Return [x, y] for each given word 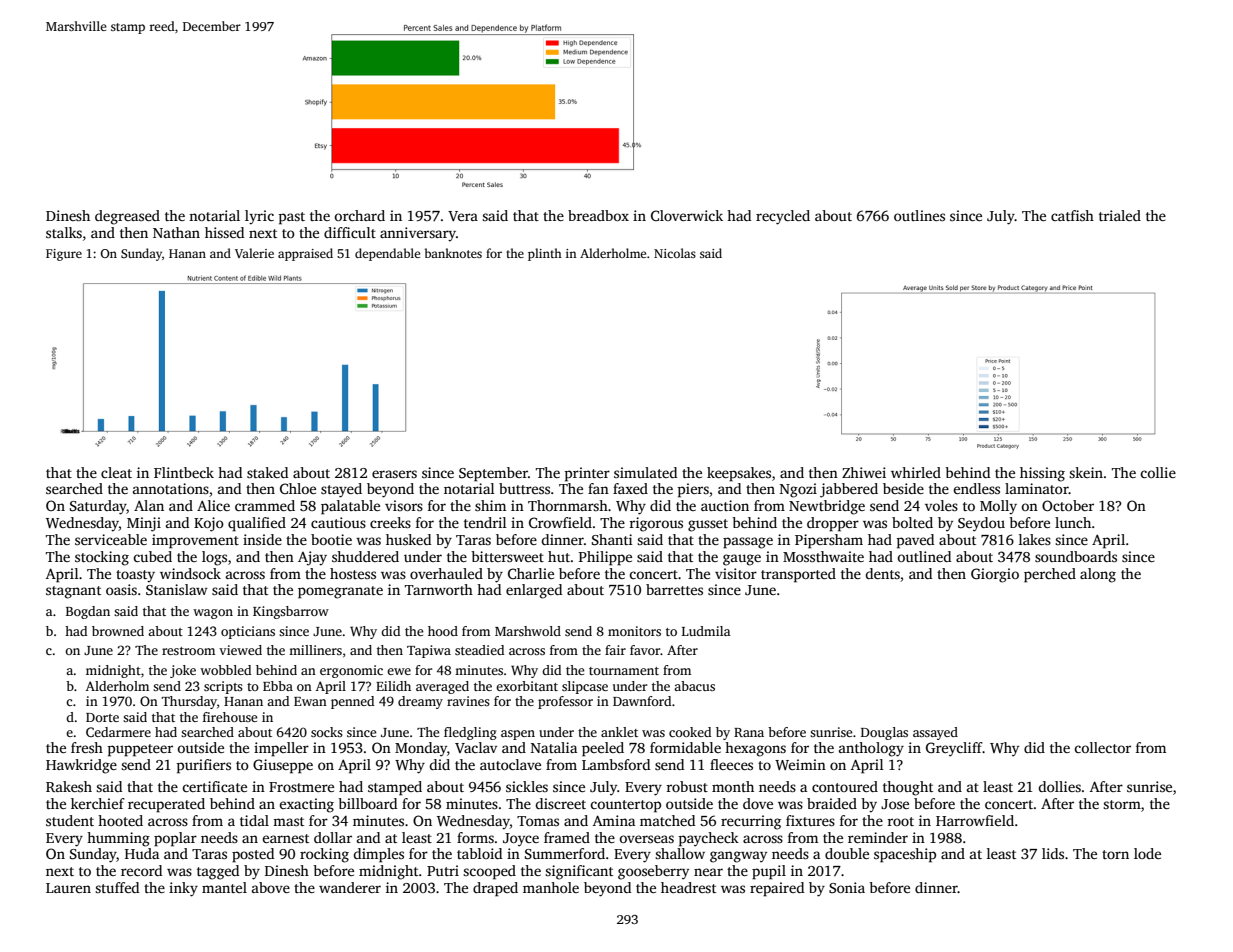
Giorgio [995, 575]
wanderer [350, 887]
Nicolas [675, 253]
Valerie [254, 253]
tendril [485, 522]
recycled [783, 217]
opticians [248, 632]
